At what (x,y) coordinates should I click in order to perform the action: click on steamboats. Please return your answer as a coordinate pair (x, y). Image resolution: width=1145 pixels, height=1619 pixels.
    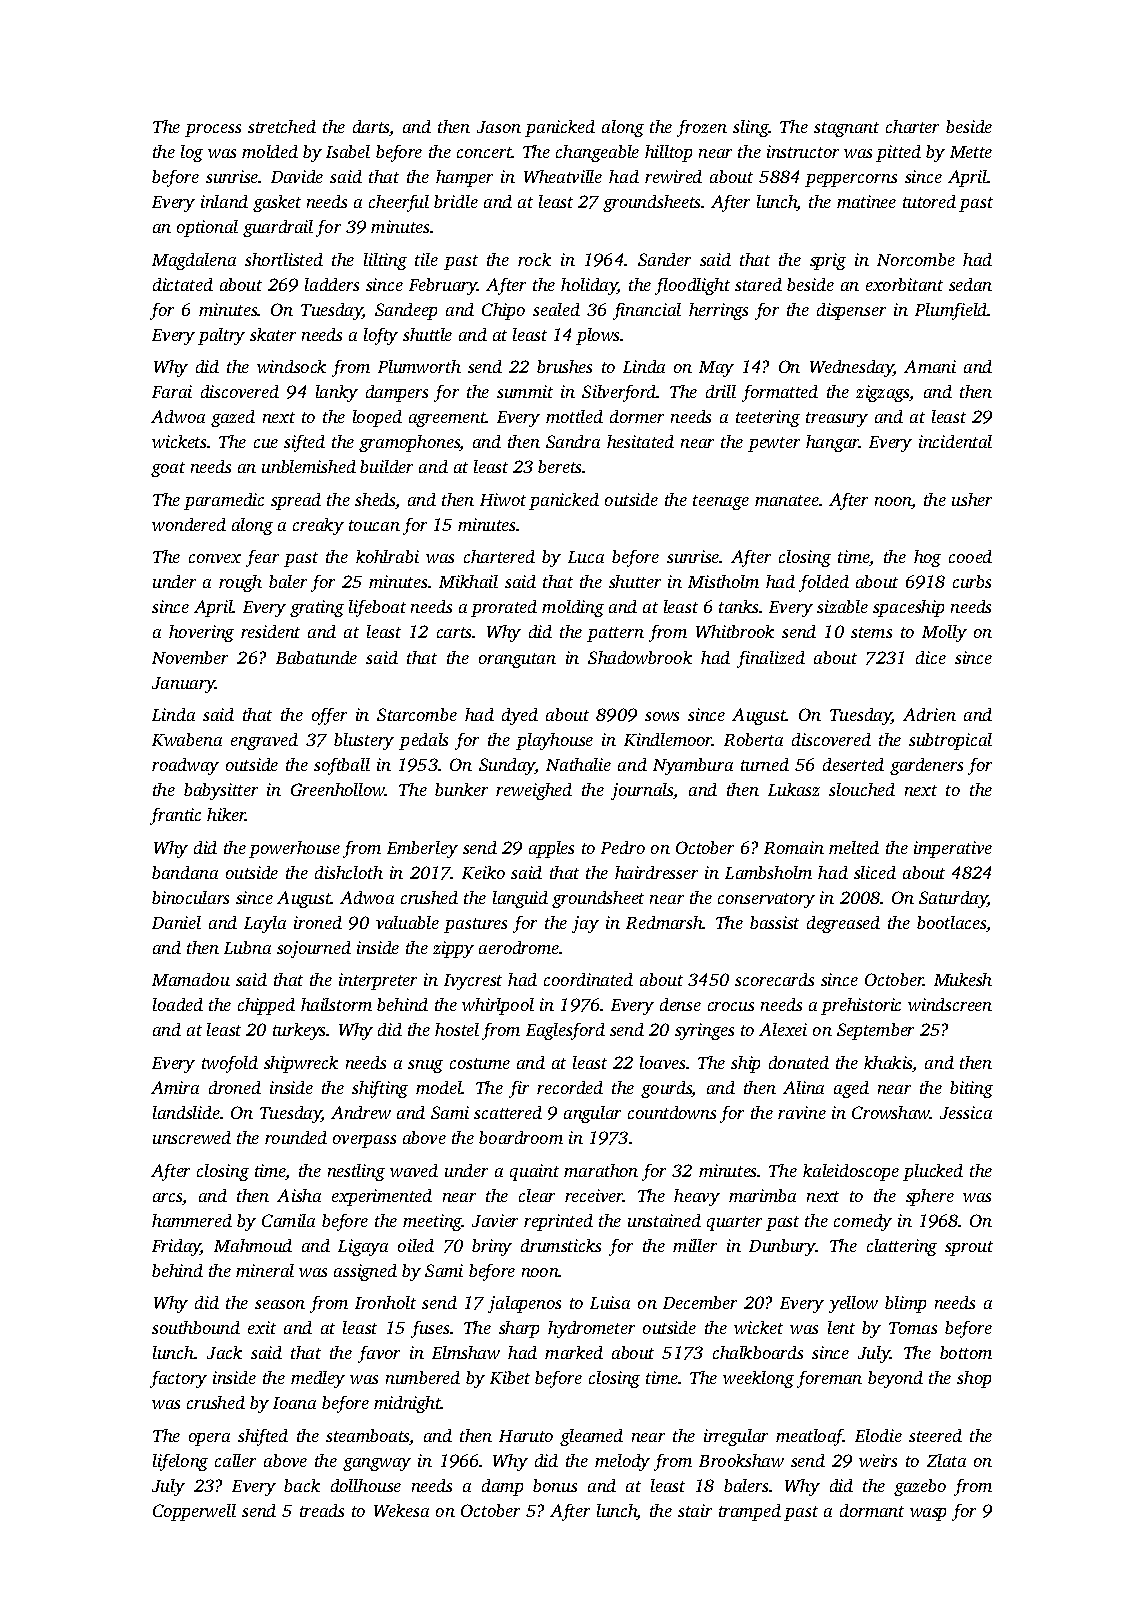
    Looking at the image, I should click on (368, 1437).
